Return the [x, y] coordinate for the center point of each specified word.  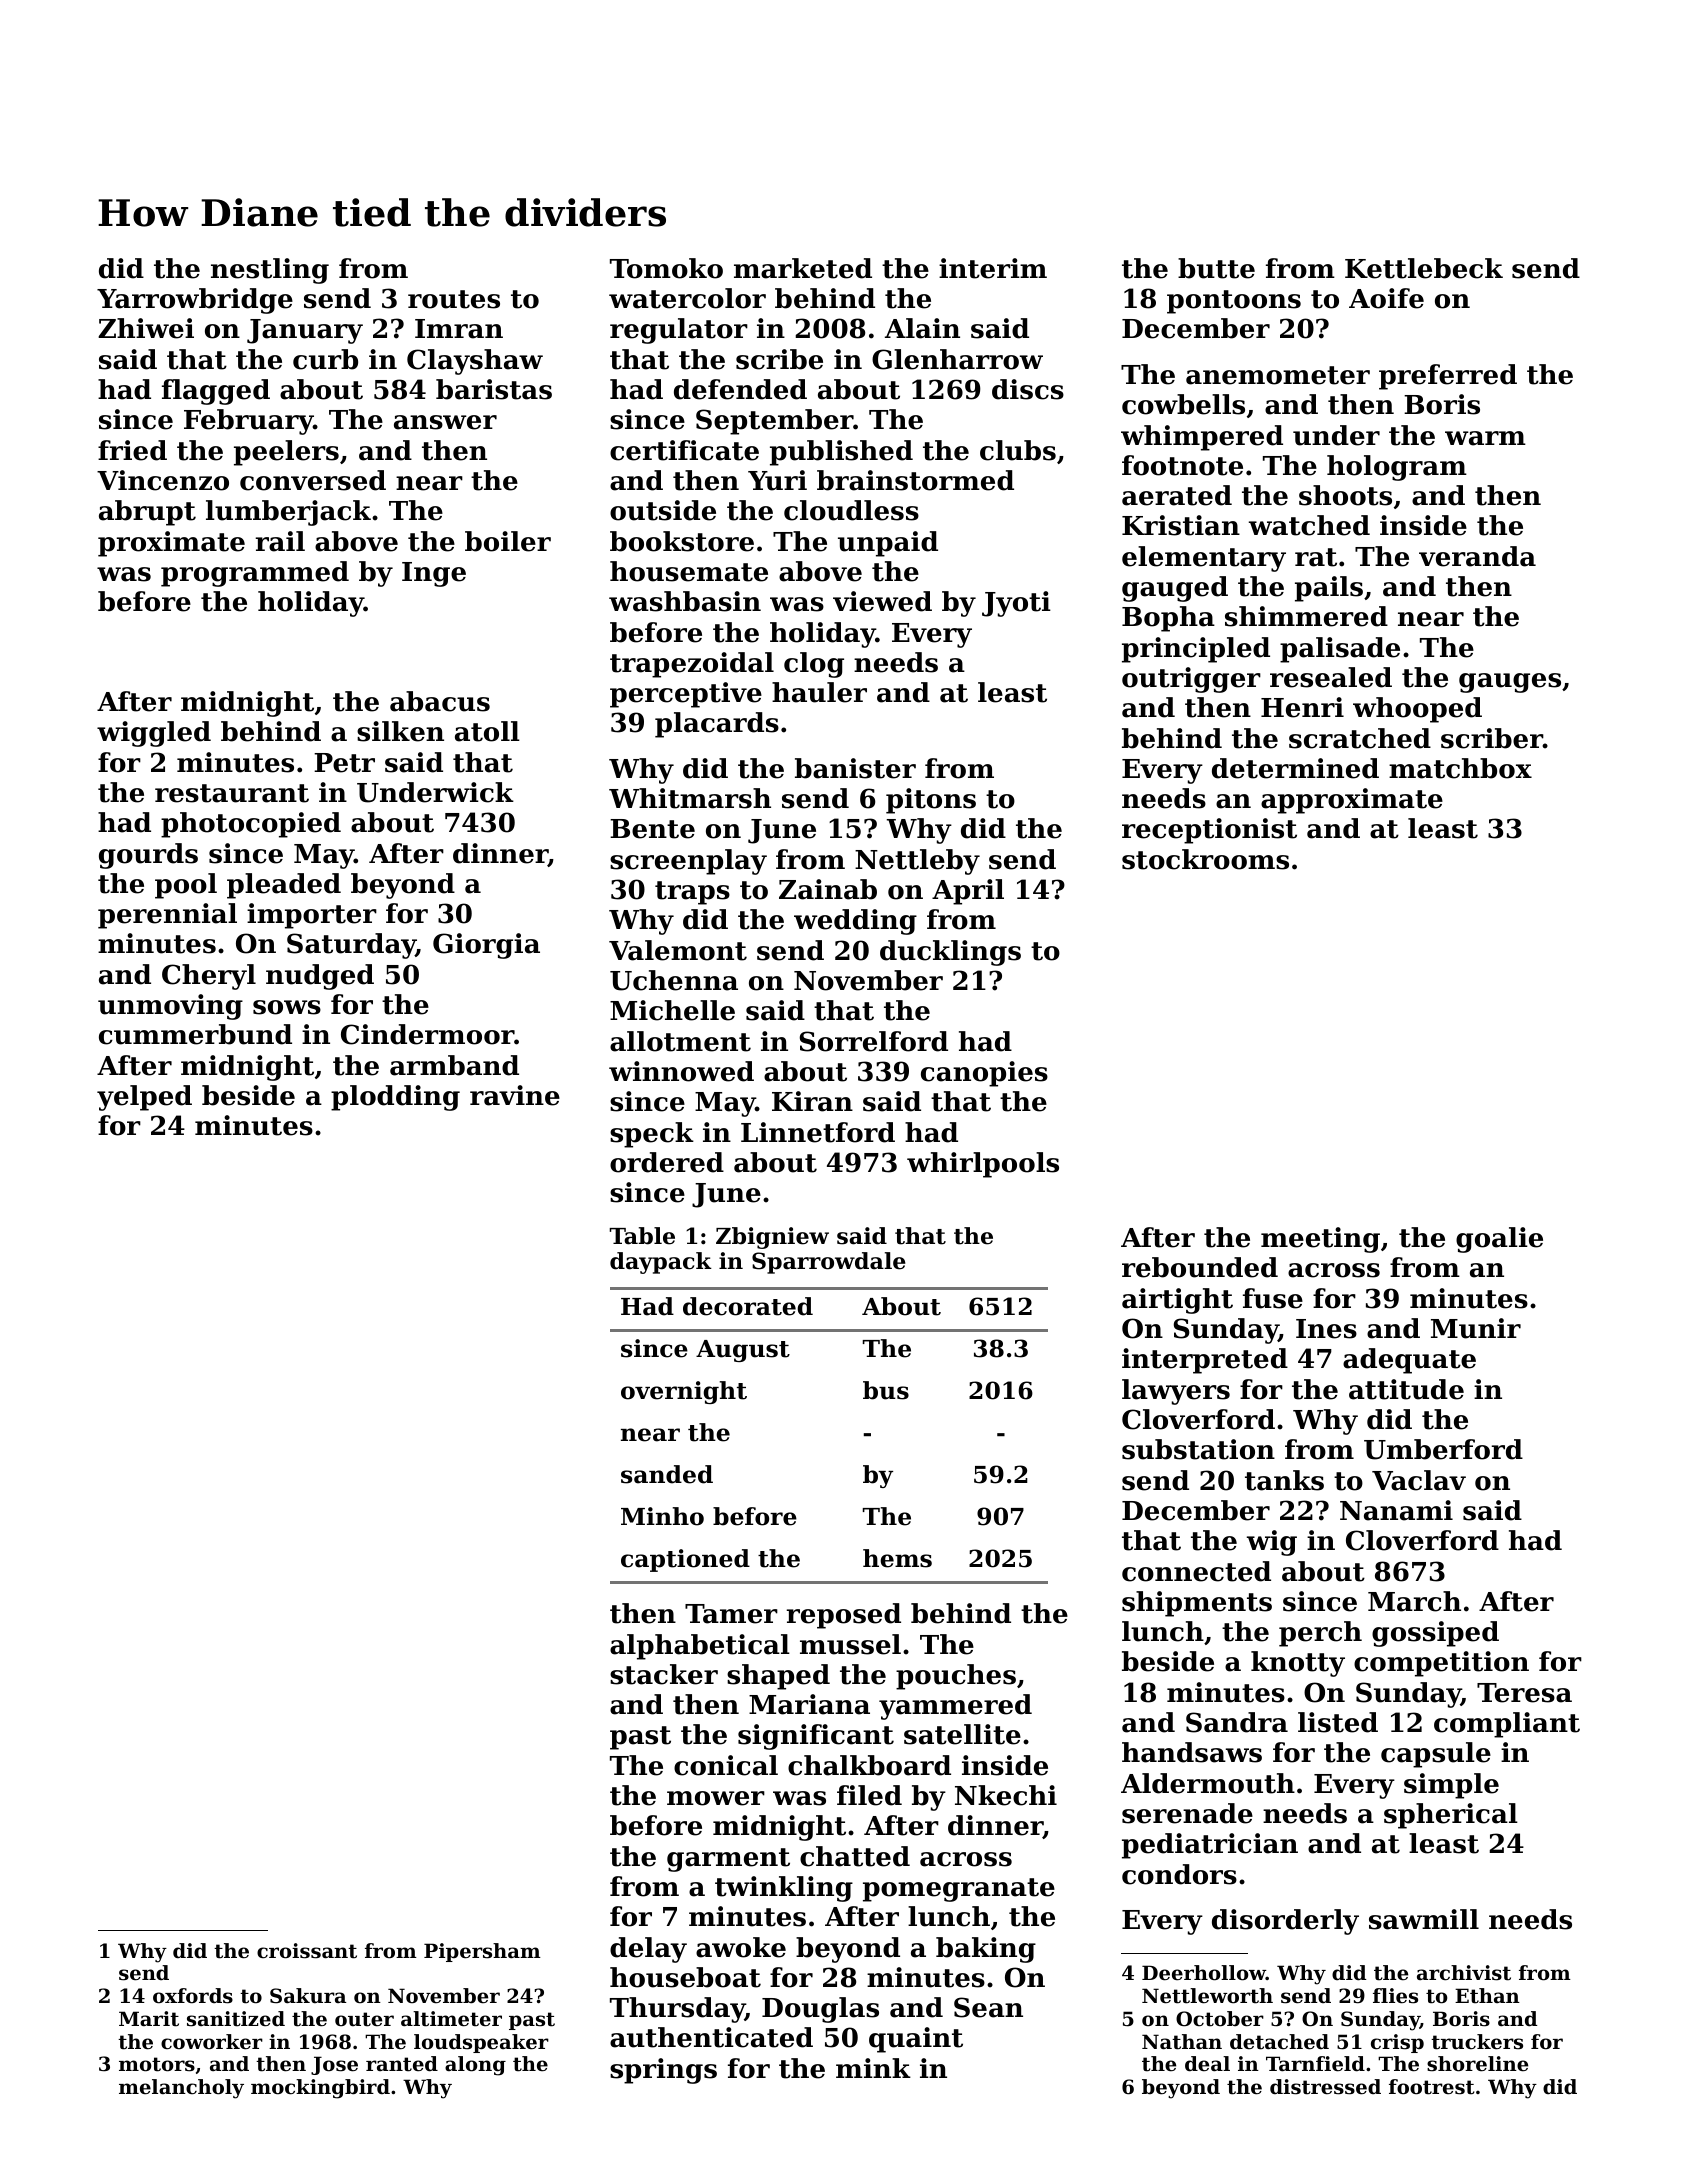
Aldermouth [1208, 1783]
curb [325, 359]
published [841, 453]
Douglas [820, 2010]
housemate [689, 571]
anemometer [1278, 375]
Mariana [809, 1704]
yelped [144, 1098]
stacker [664, 1674]
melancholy [181, 2089]
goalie [1499, 1240]
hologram [1397, 468]
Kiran [812, 1101]
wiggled [154, 734]
